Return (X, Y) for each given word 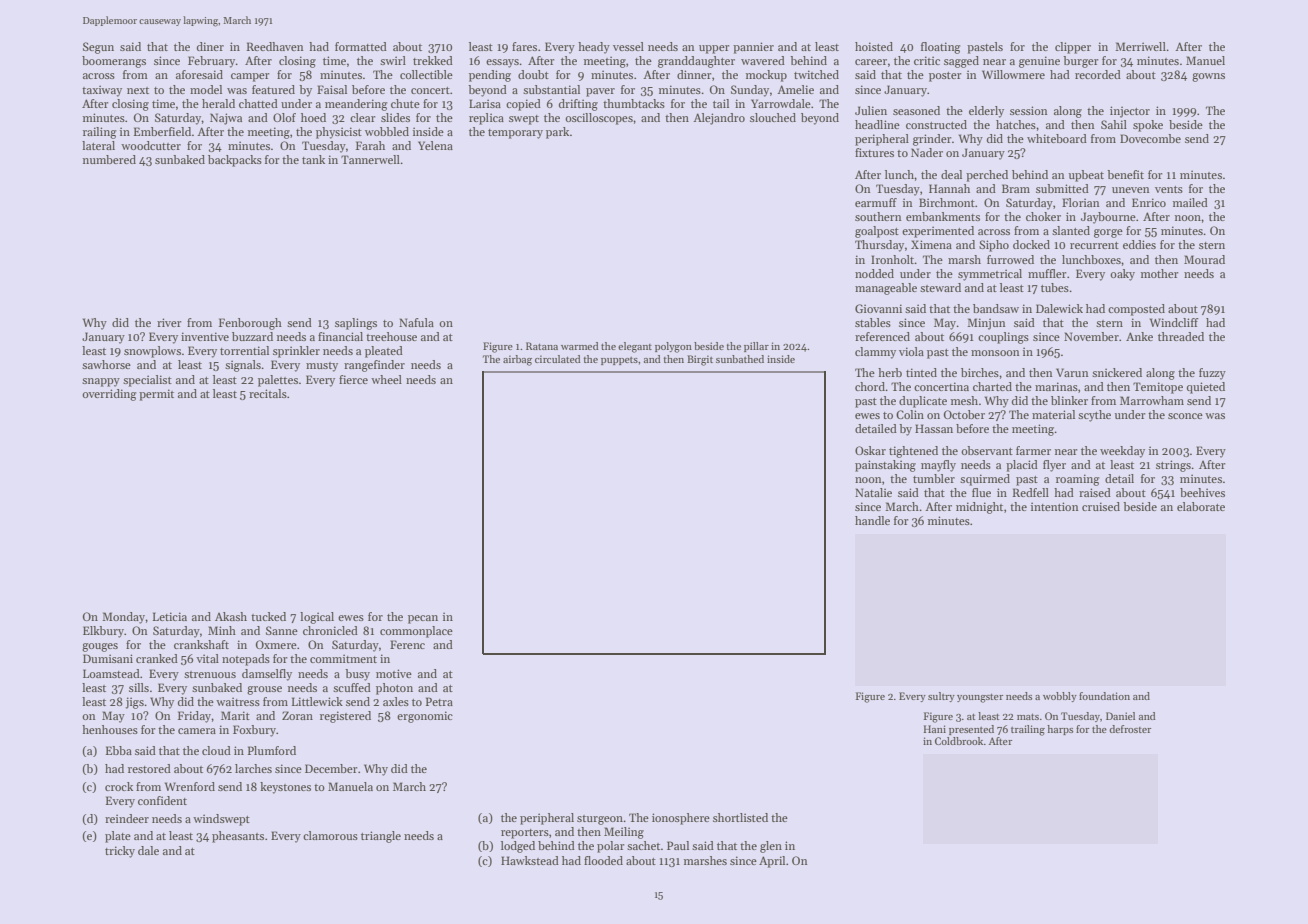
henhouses (110, 729)
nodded (874, 273)
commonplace (416, 632)
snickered (1117, 372)
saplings (356, 324)
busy (357, 675)
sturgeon (600, 820)
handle (872, 520)
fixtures (874, 152)
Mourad (1204, 259)
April (772, 862)
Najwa (226, 119)
